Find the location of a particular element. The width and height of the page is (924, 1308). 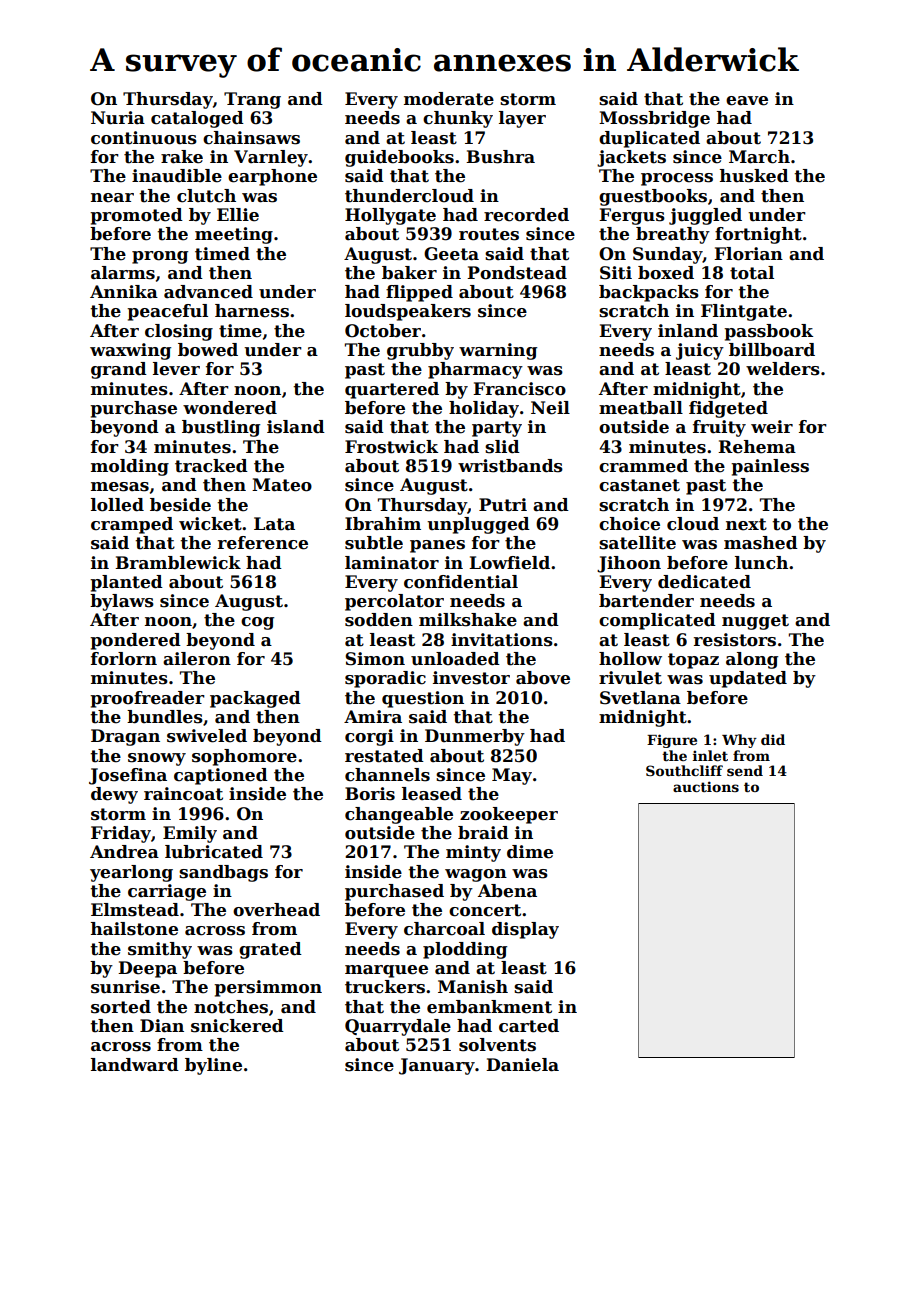

eave is located at coordinates (747, 101).
